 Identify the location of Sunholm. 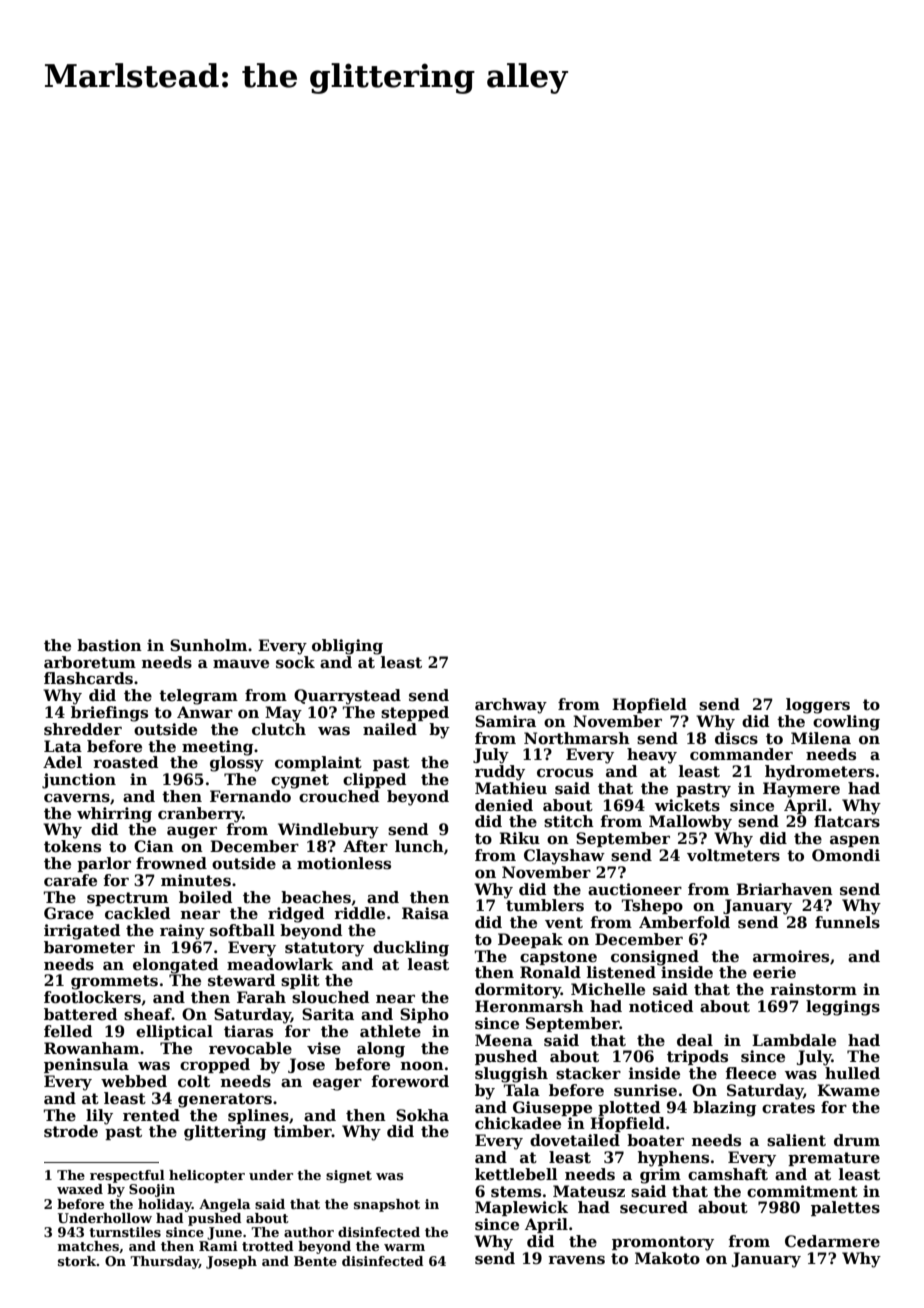
(208, 645).
